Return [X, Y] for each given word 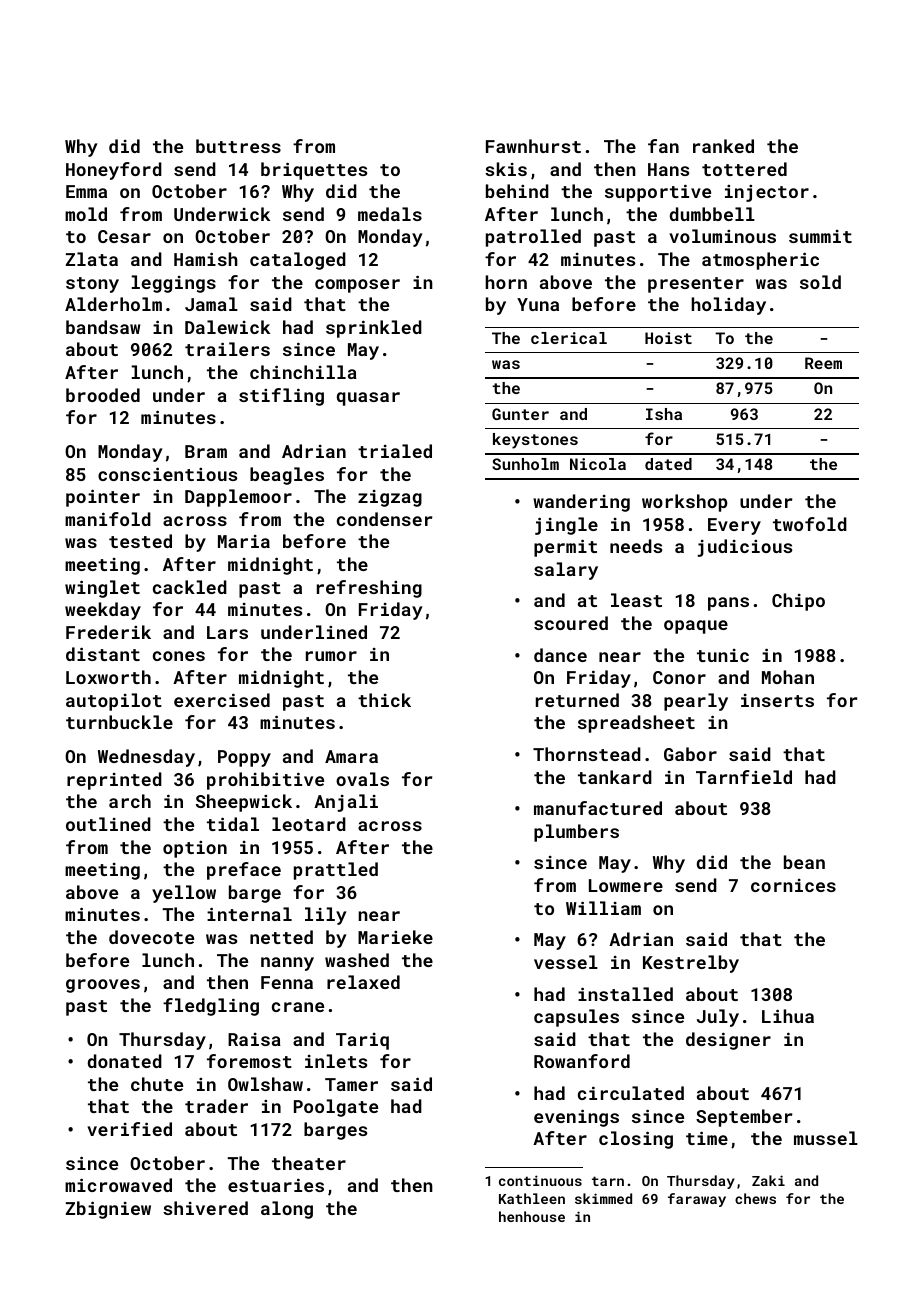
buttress [238, 146]
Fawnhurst [533, 146]
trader [216, 1106]
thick [384, 700]
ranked [723, 146]
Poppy [244, 758]
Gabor [690, 754]
